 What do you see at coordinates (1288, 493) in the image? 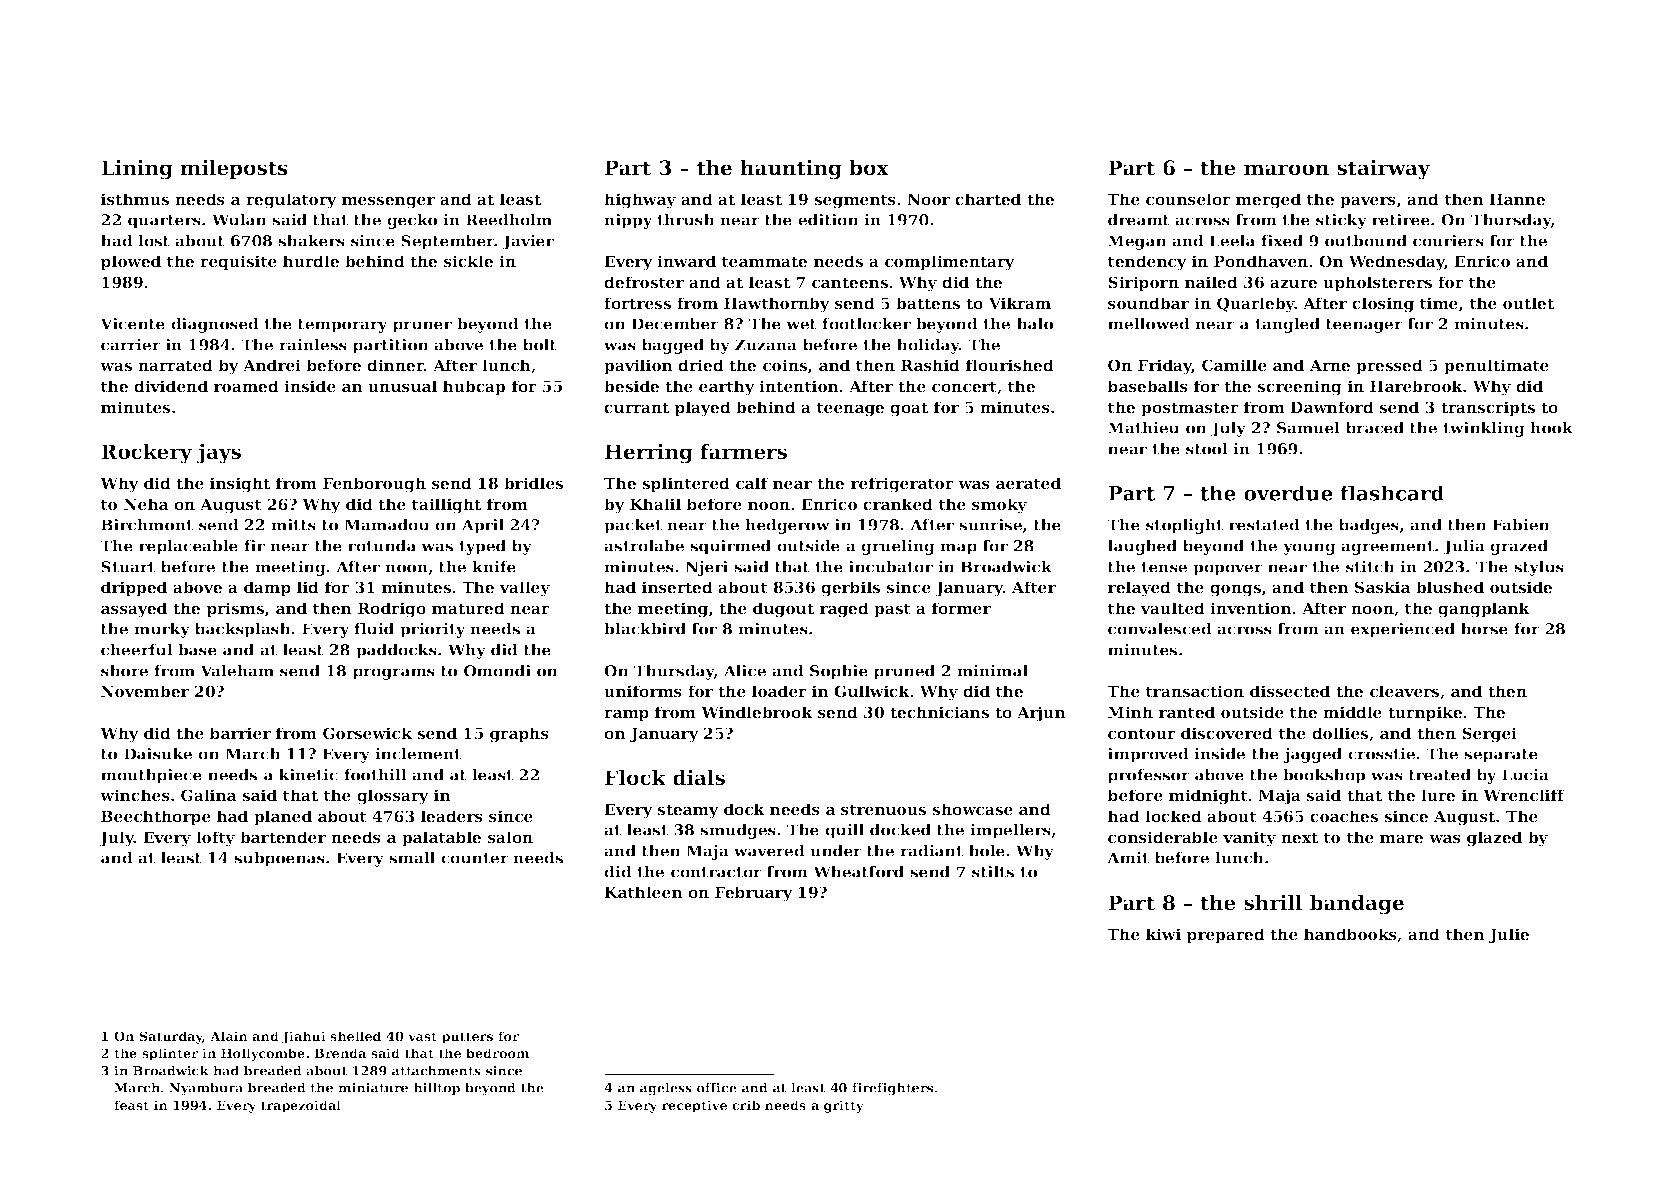
I see `overdue` at bounding box center [1288, 493].
